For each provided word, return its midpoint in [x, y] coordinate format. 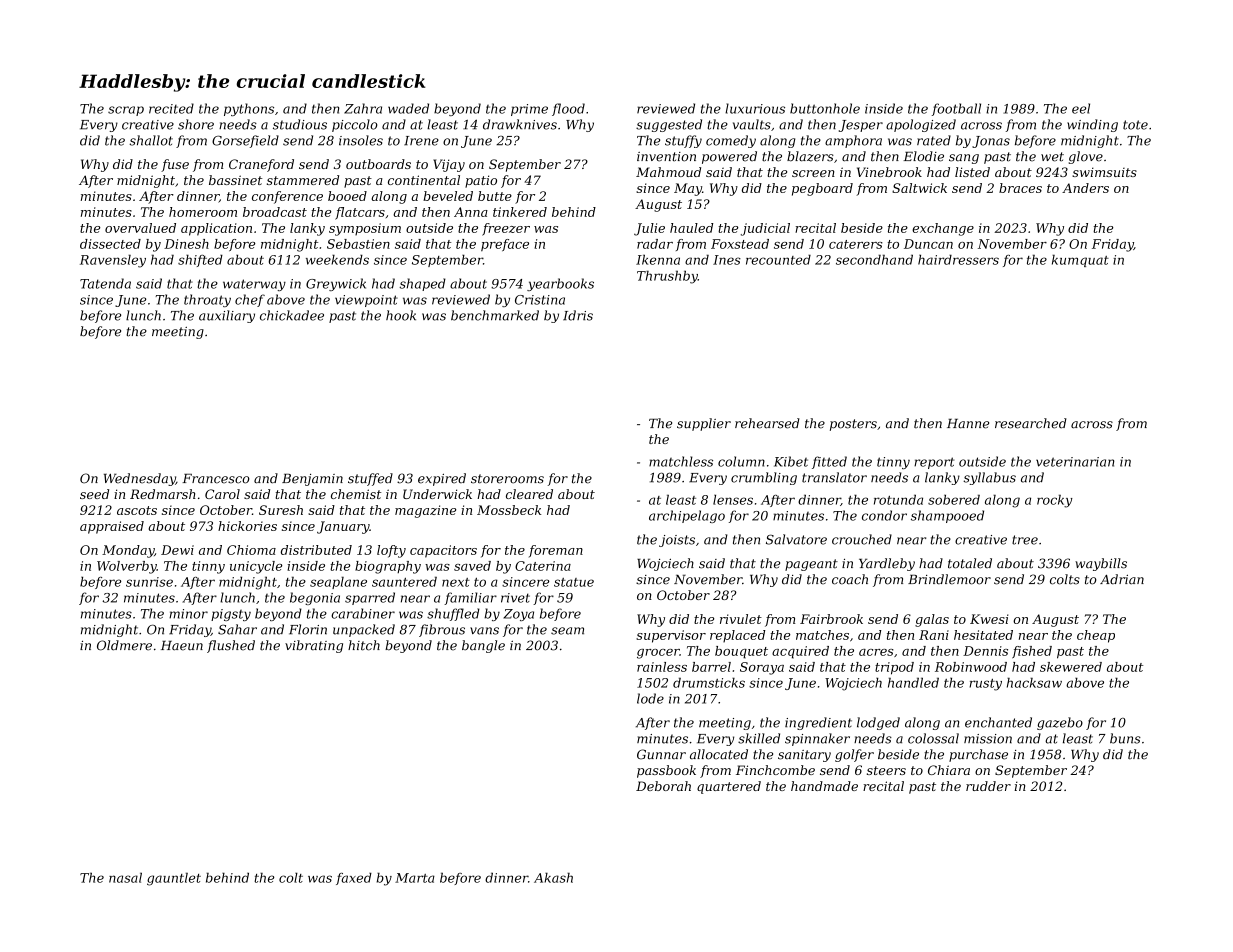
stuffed [370, 479]
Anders [1085, 188]
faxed [354, 878]
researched [1031, 423]
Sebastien [358, 244]
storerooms [507, 479]
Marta [415, 878]
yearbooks [560, 284]
